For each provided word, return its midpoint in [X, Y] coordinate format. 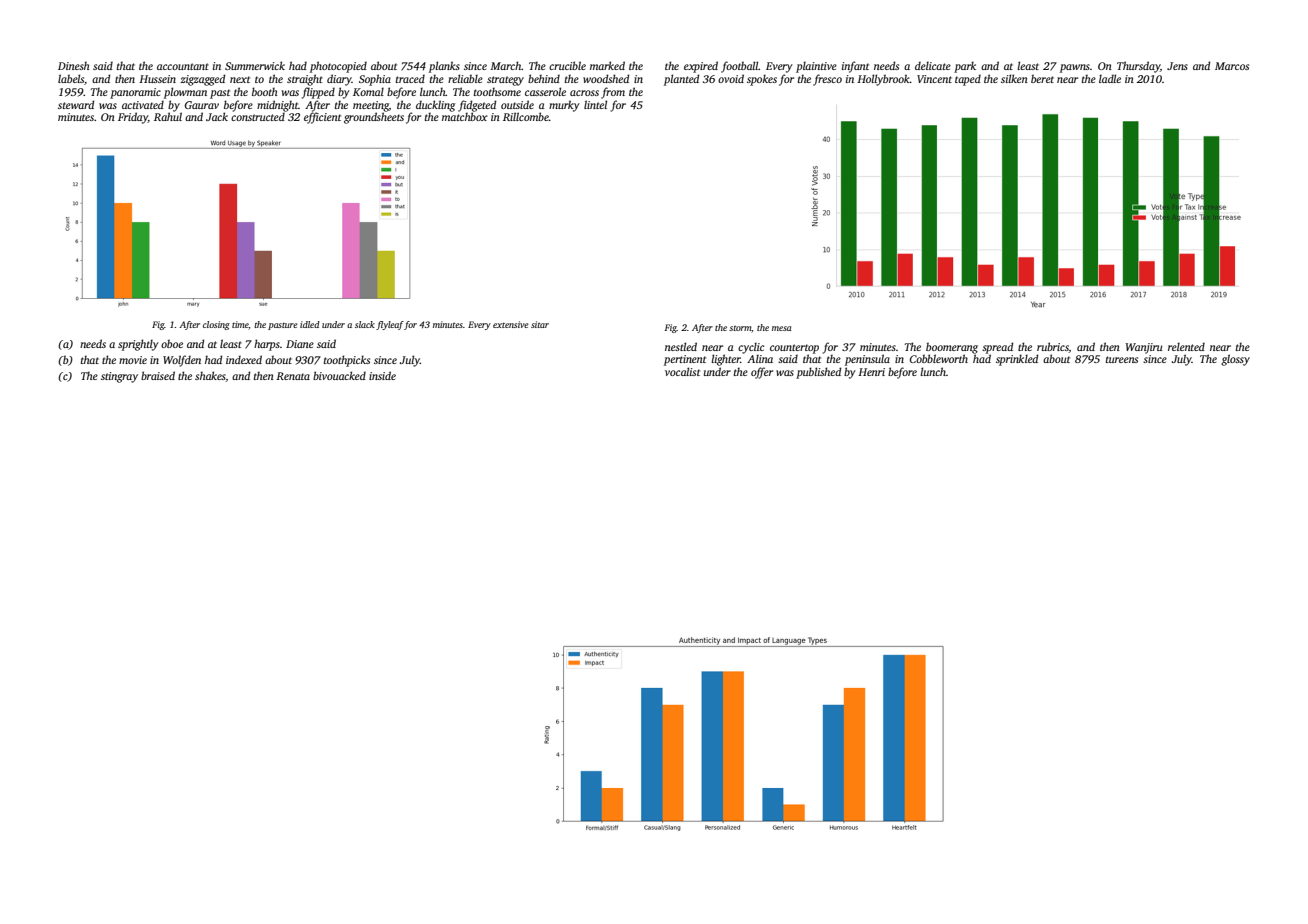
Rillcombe [526, 116]
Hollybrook [883, 80]
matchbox [465, 116]
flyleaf [390, 325]
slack [365, 324]
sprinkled [1017, 360]
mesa [781, 328]
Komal [368, 92]
